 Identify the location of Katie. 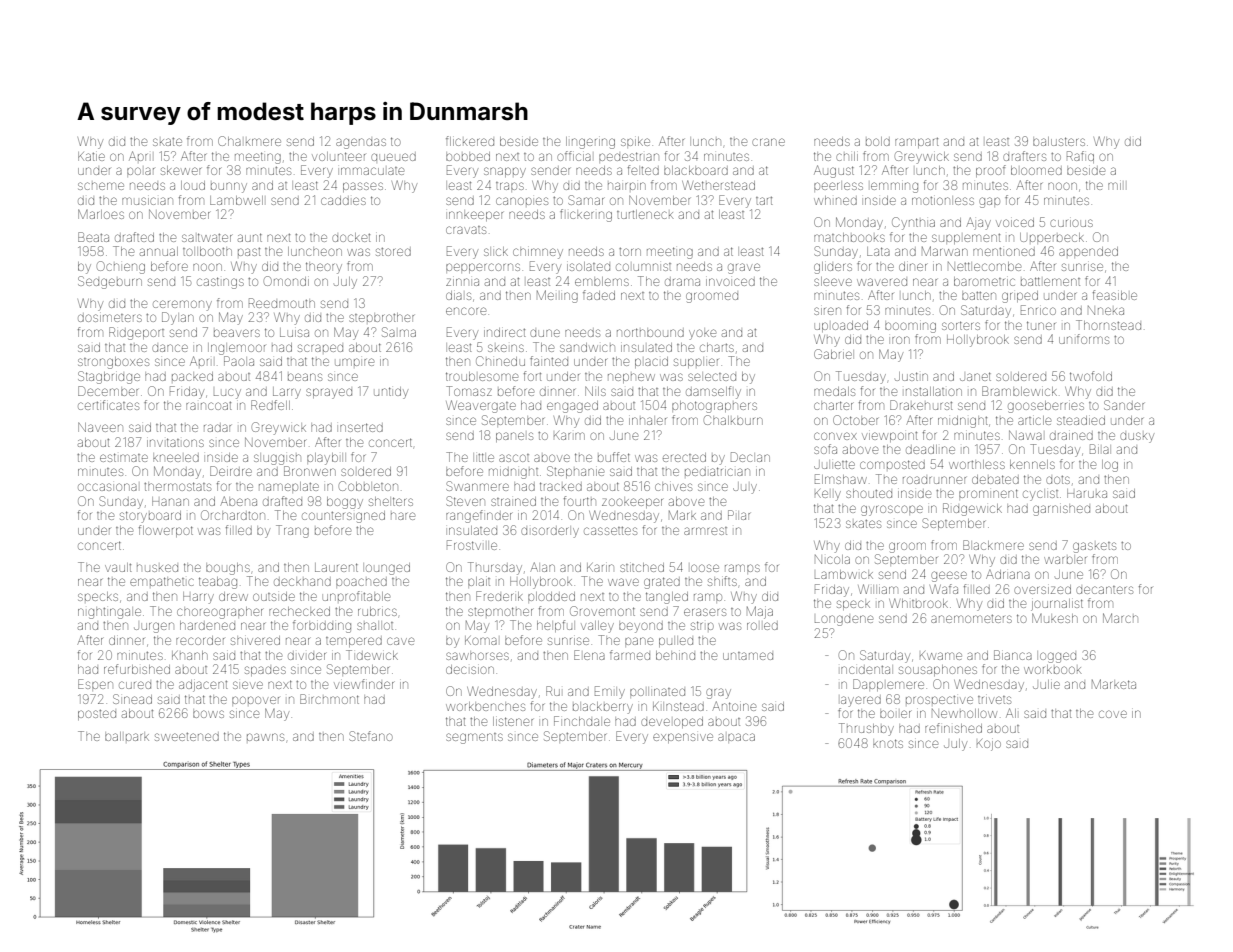
(91, 156).
